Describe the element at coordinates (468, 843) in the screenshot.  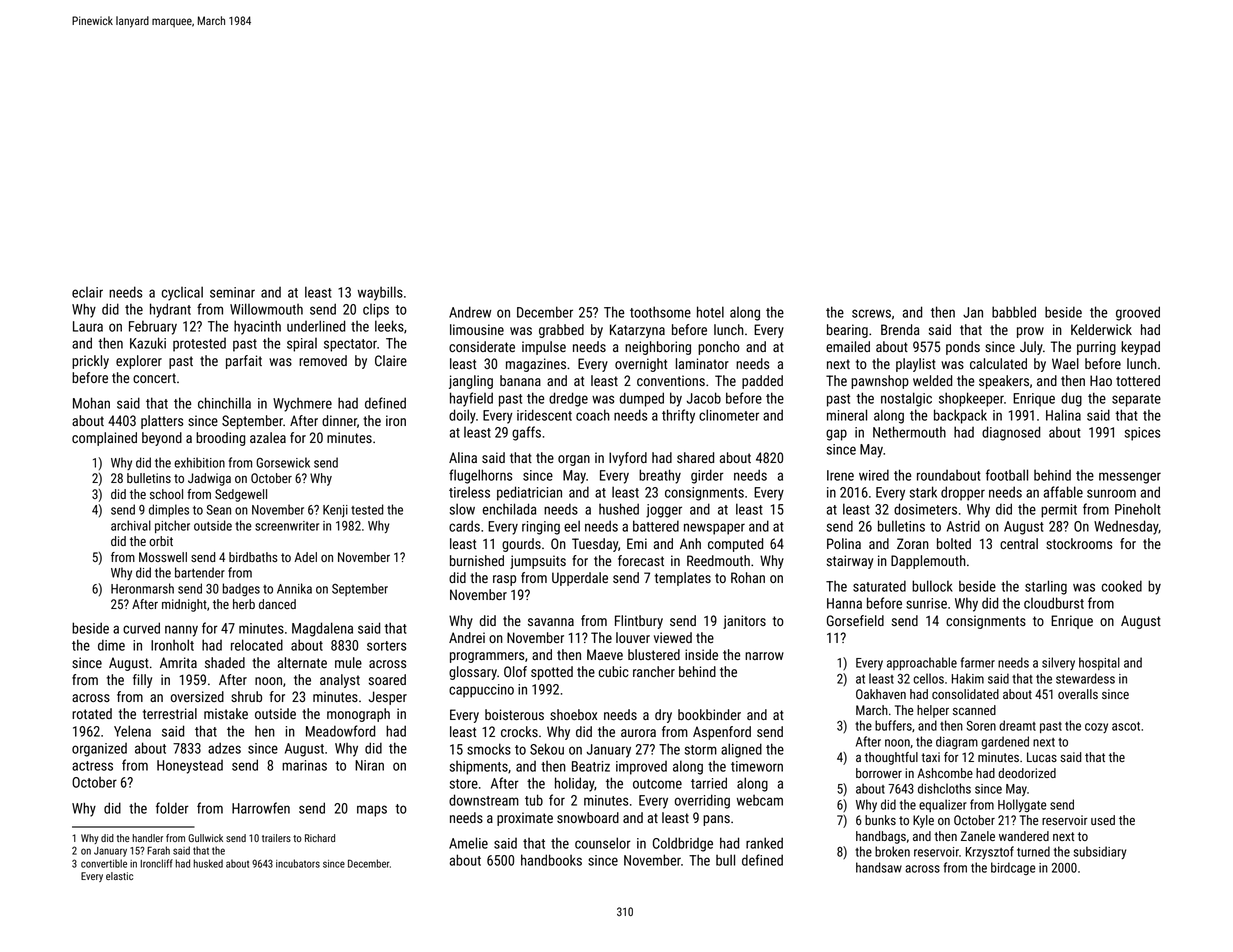
I see `Amelie` at that location.
